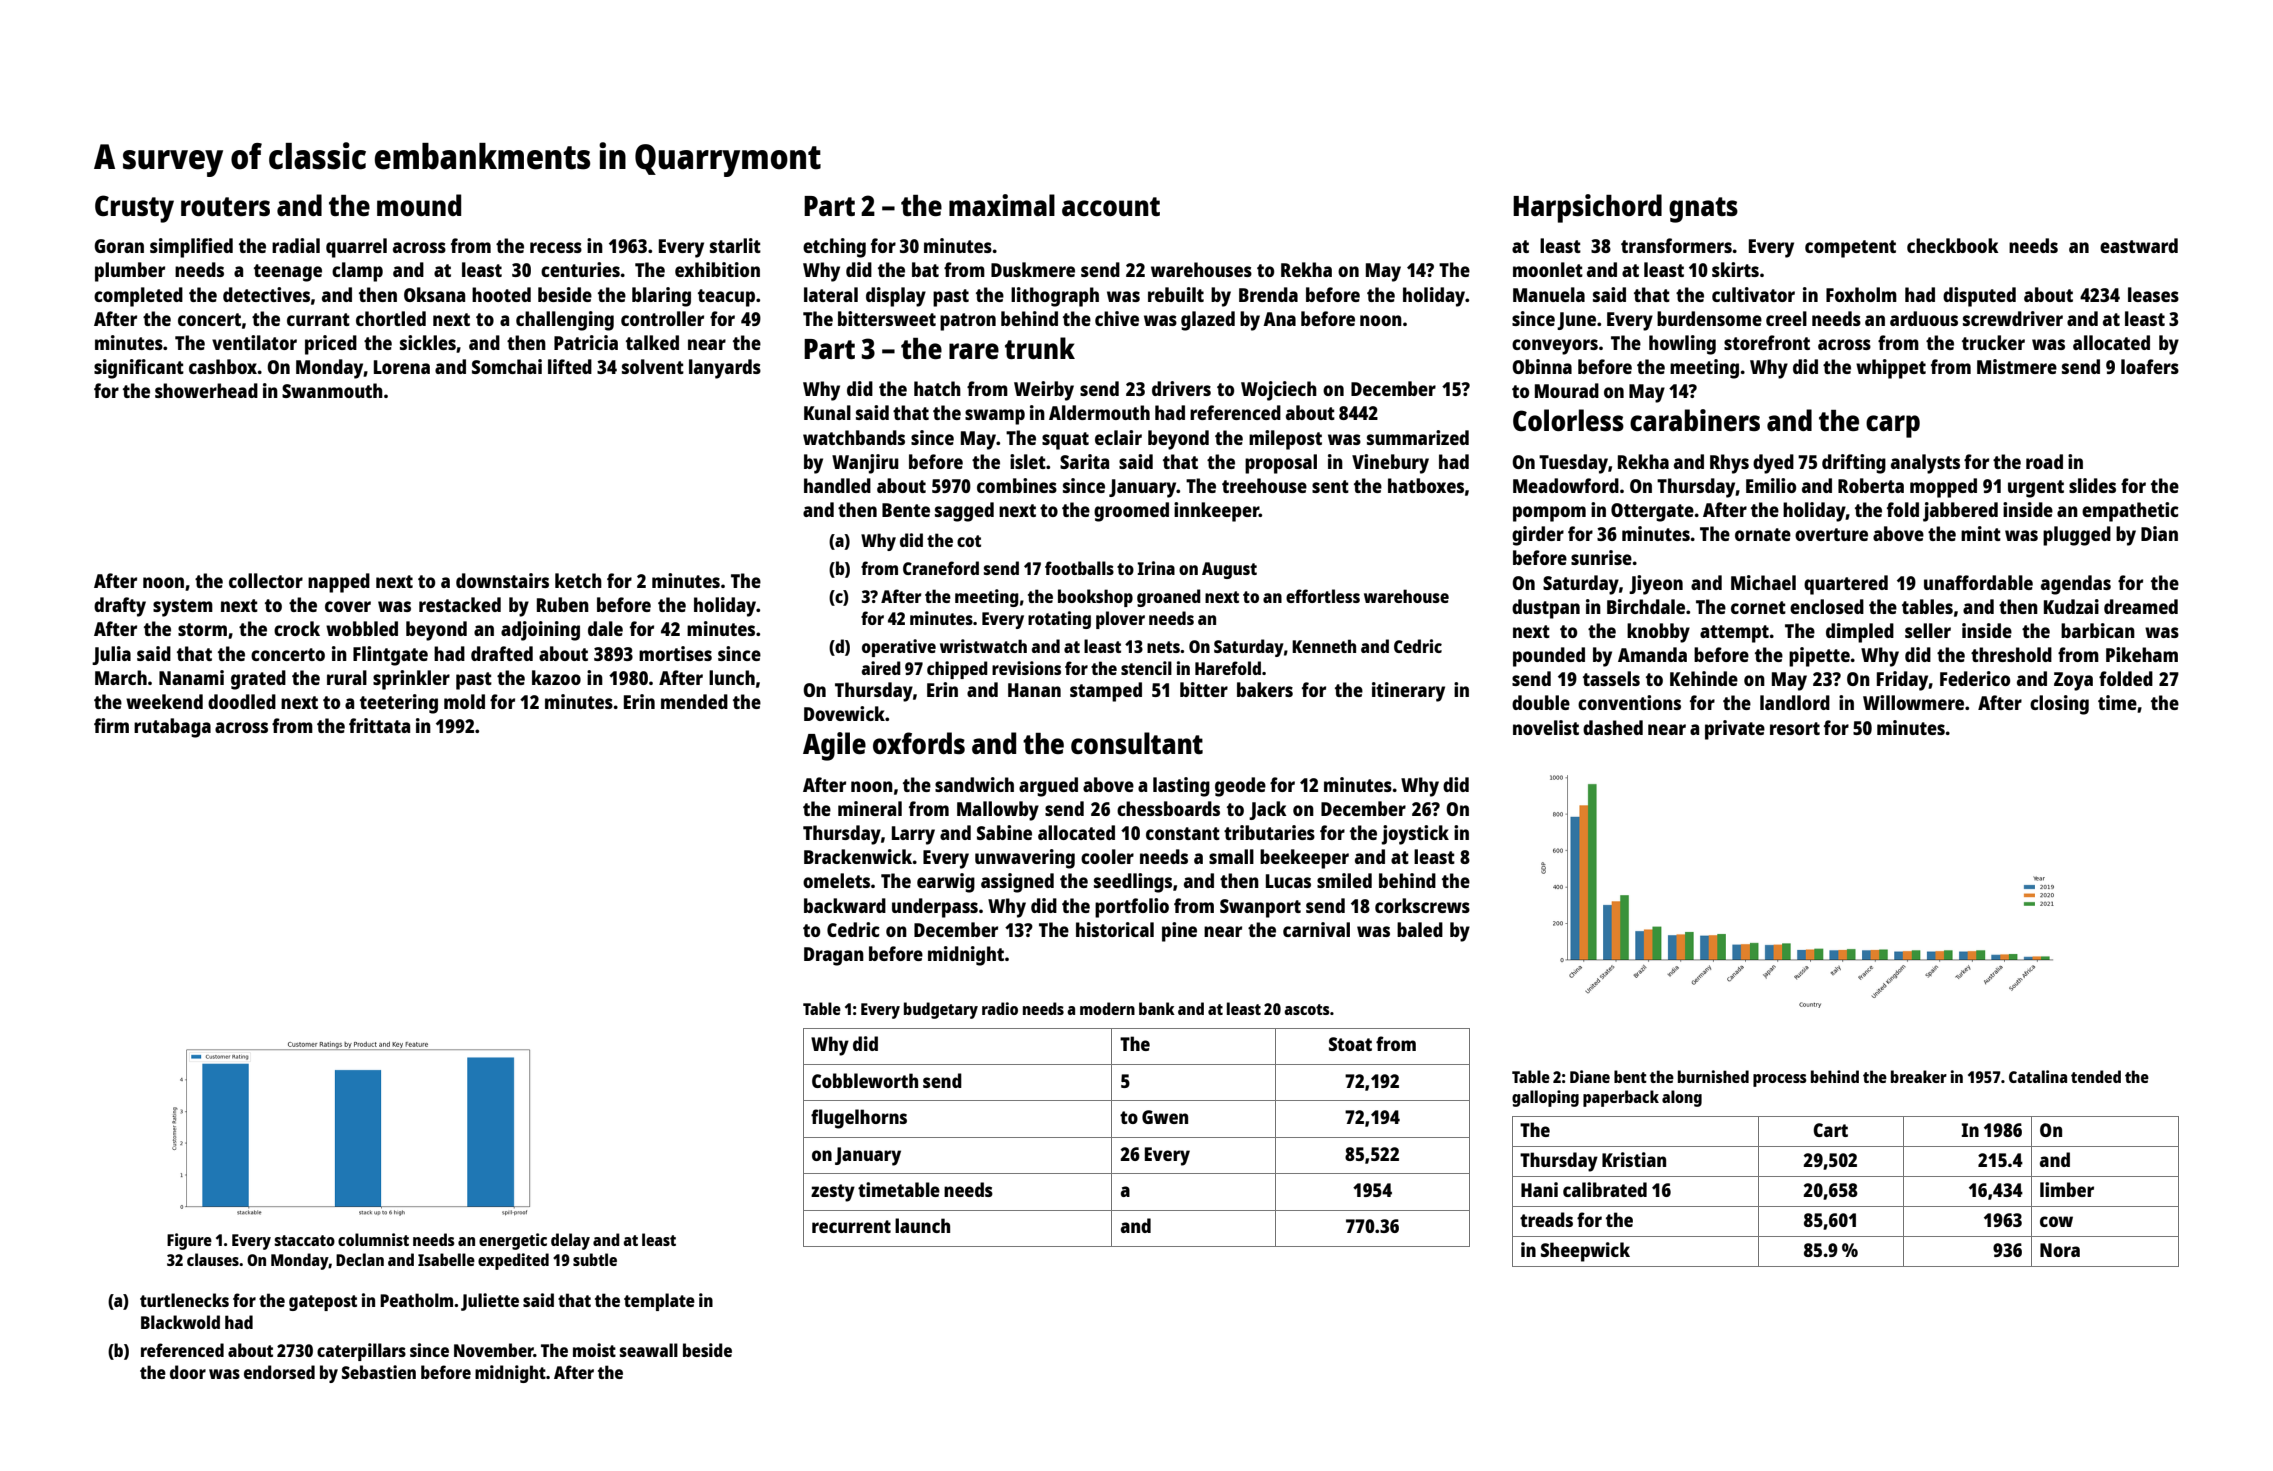  What do you see at coordinates (649, 1350) in the screenshot?
I see `seawall` at bounding box center [649, 1350].
